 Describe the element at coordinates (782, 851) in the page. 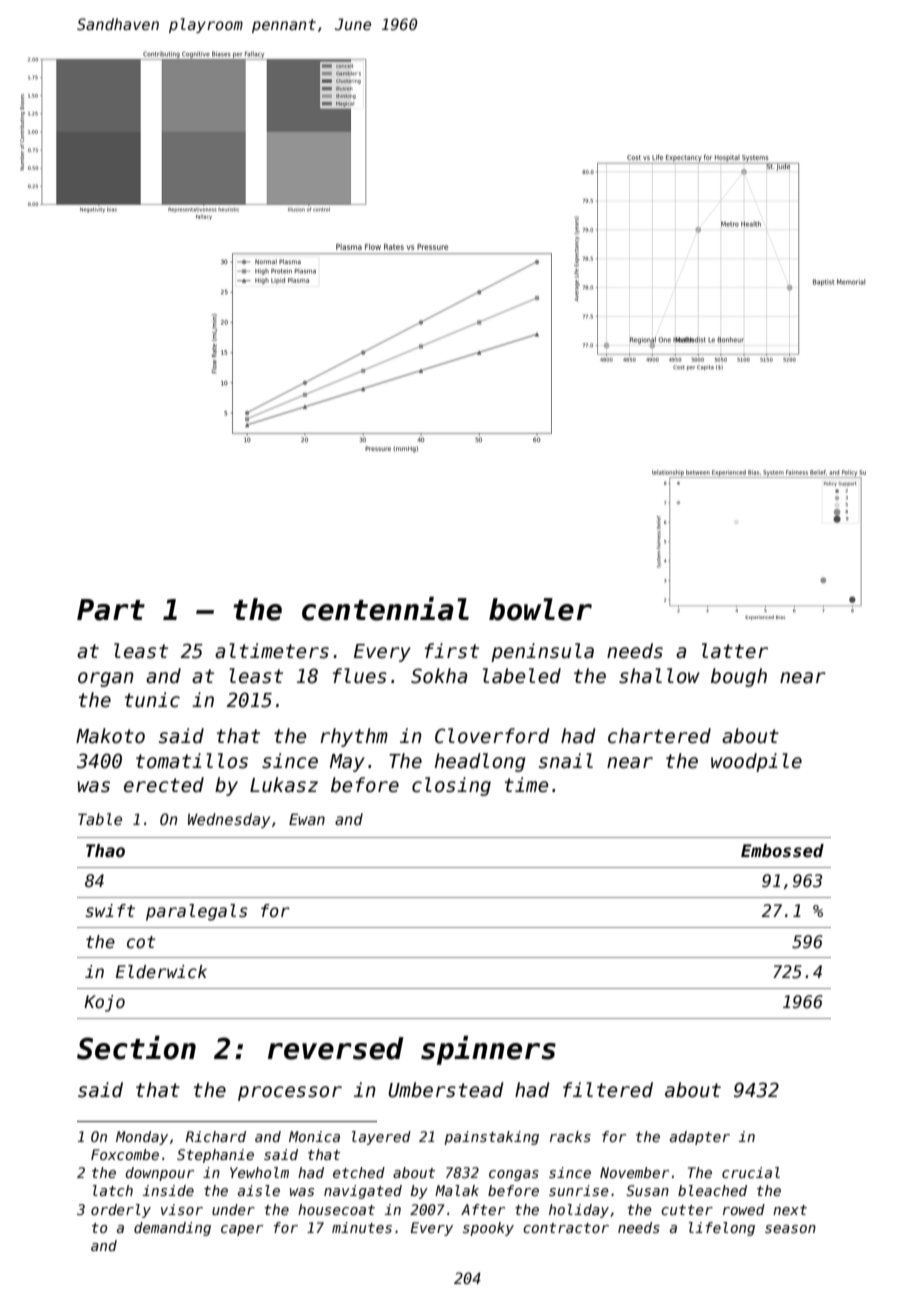

I see `Embossed` at that location.
